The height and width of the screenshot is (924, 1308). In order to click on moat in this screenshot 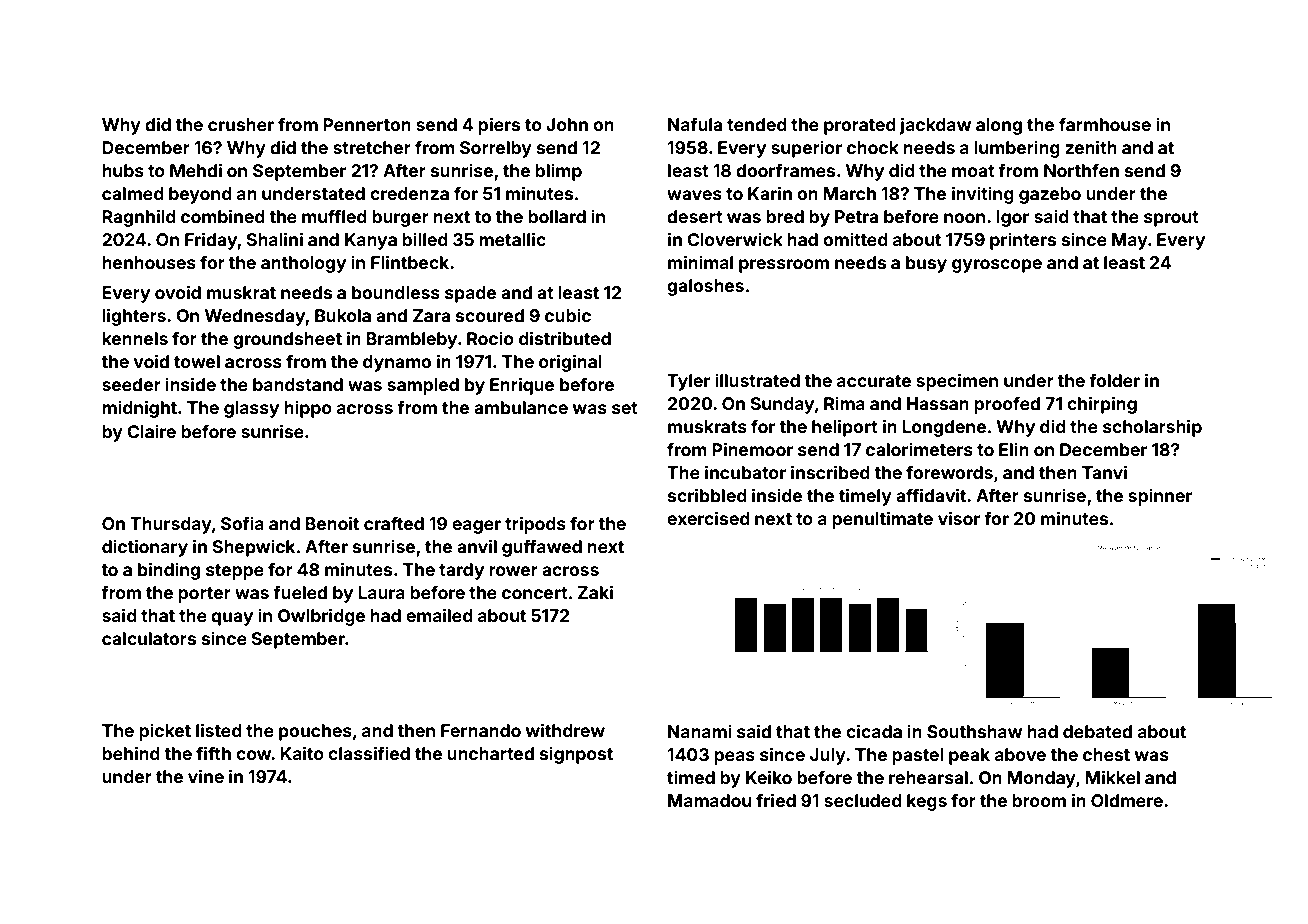, I will do `click(973, 171)`.
